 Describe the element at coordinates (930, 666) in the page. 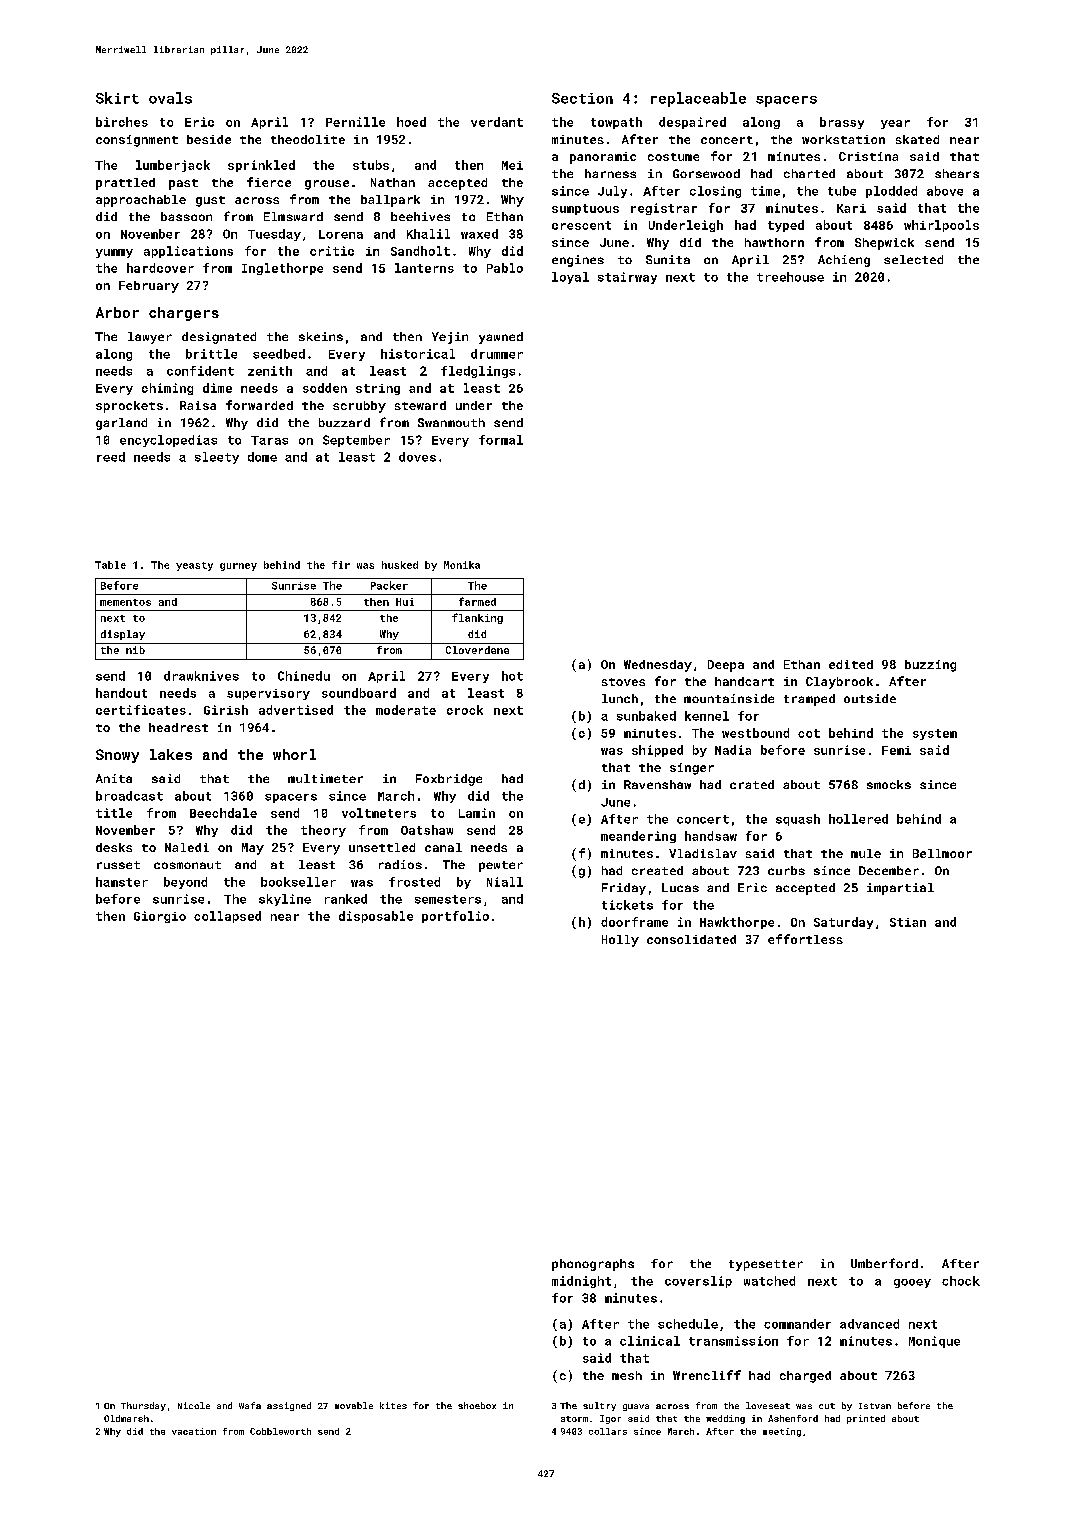

I see `buzzing` at that location.
